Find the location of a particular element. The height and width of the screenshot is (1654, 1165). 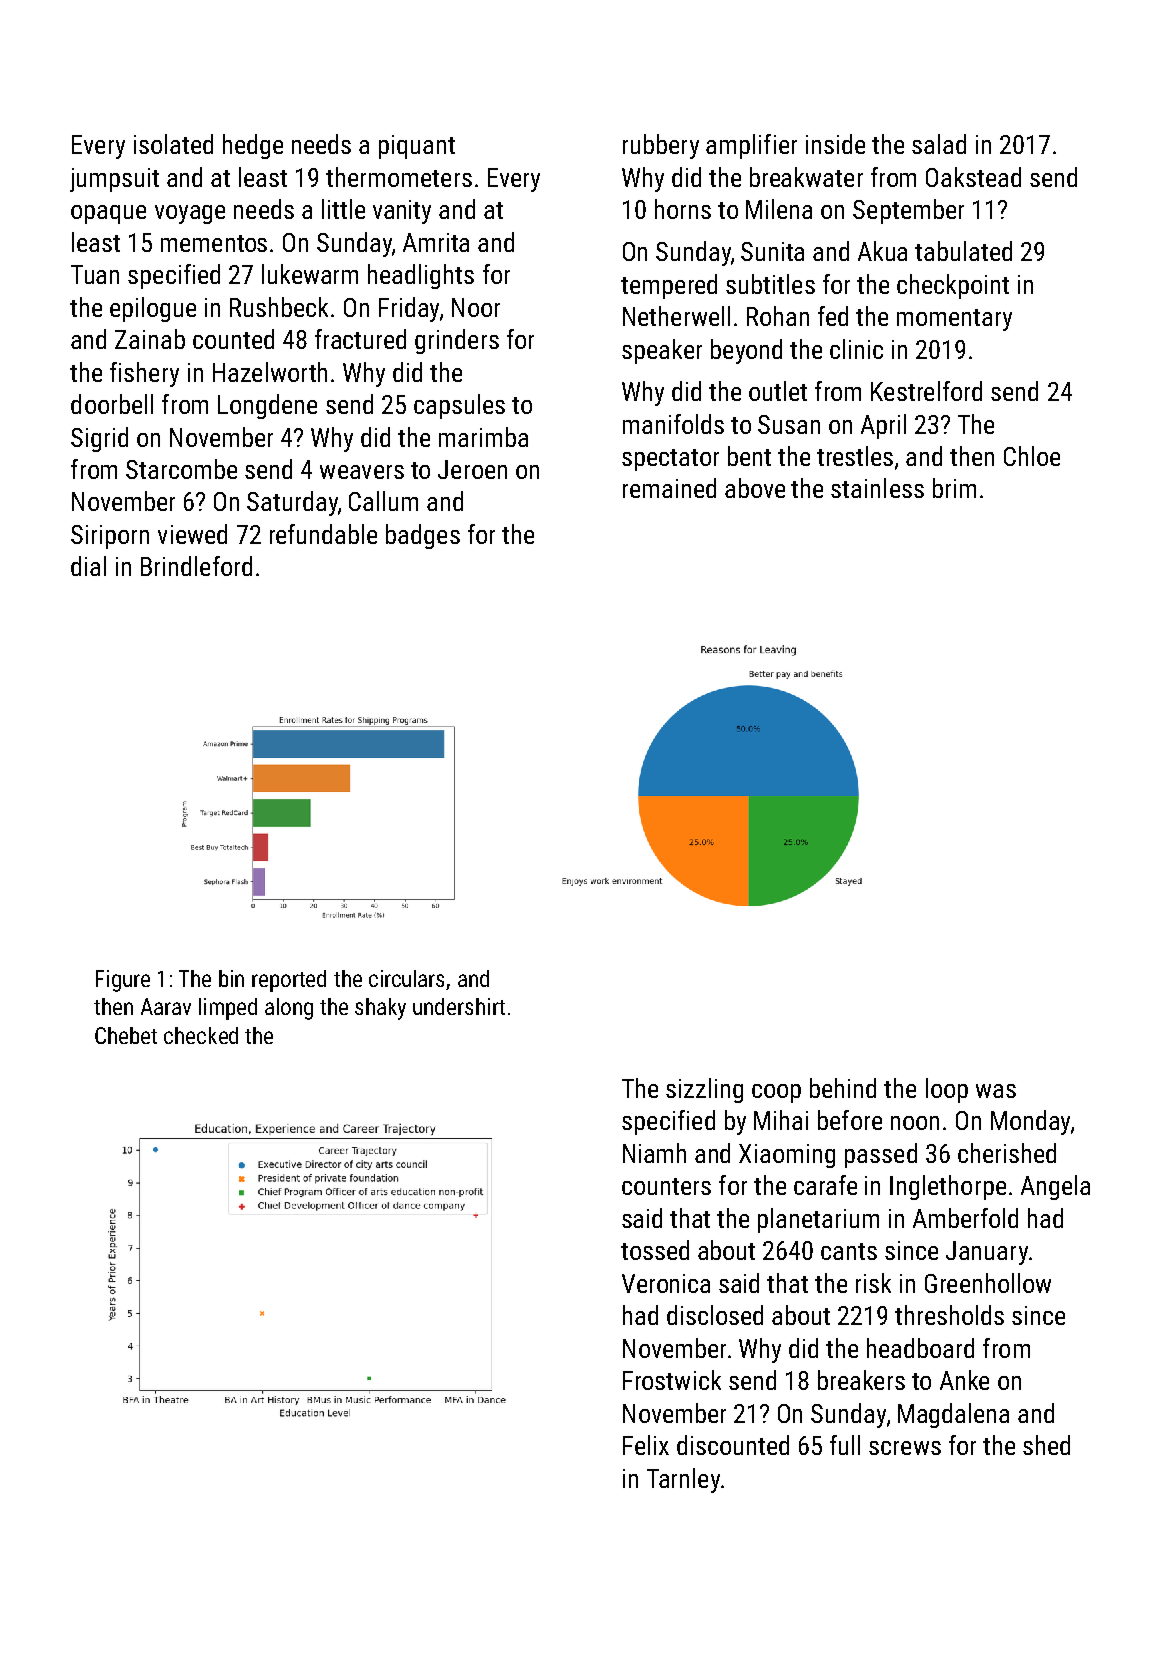

Chloe is located at coordinates (1032, 456).
